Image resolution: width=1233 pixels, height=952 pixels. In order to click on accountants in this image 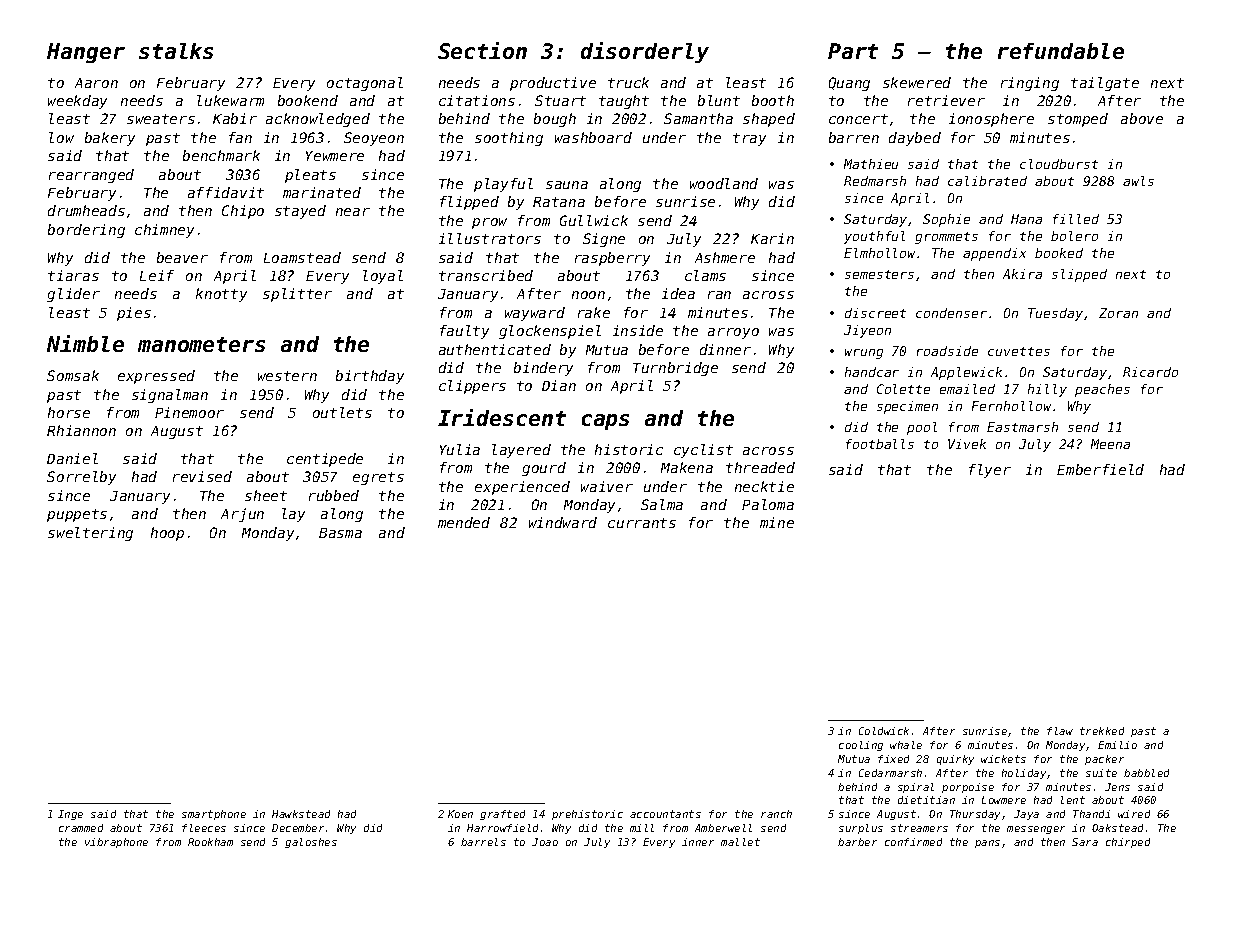, I will do `click(665, 814)`.
